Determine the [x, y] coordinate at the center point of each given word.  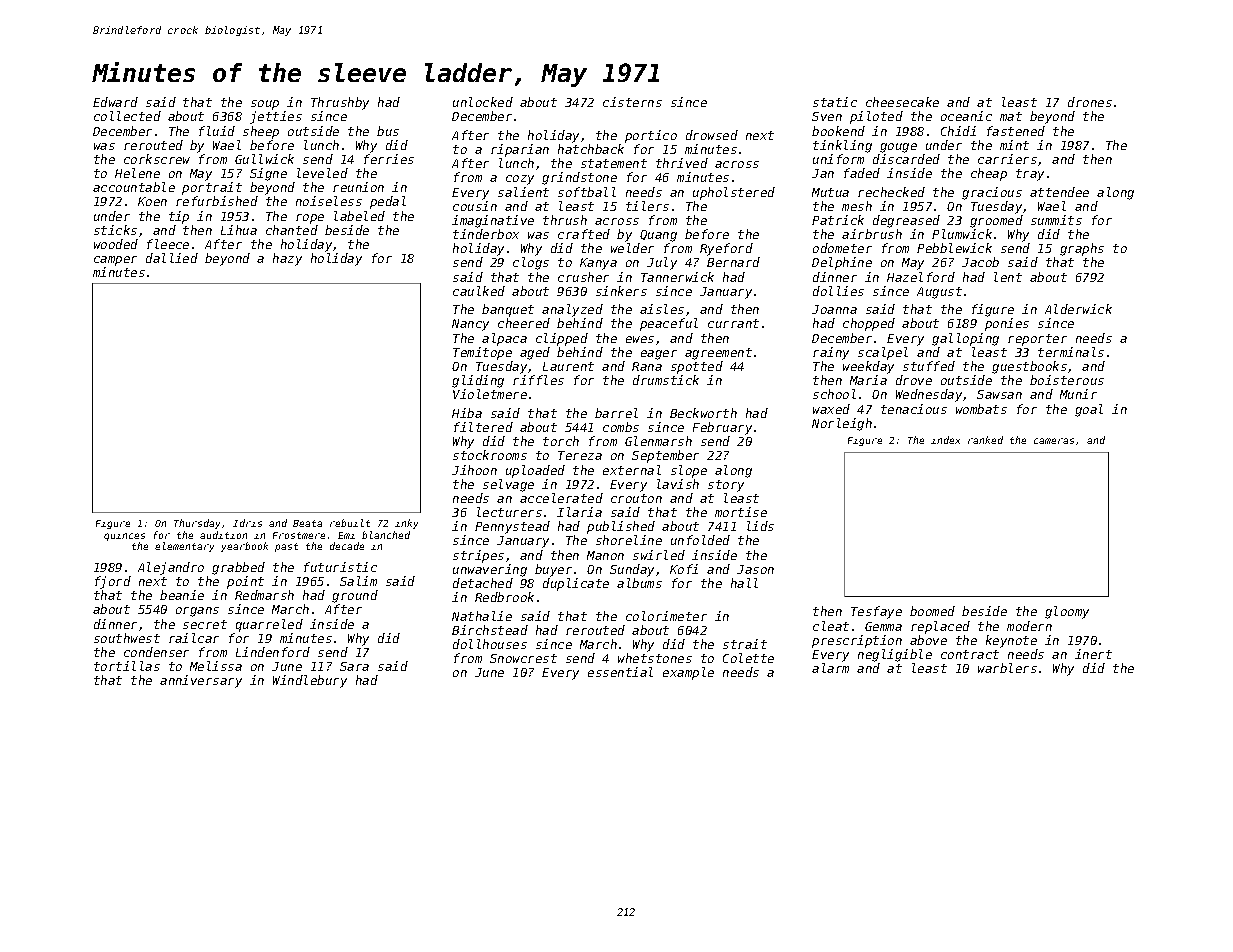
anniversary [201, 681]
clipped [562, 339]
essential [620, 672]
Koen [152, 201]
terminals [1071, 352]
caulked [479, 291]
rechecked [891, 192]
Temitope [482, 353]
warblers [1007, 668]
